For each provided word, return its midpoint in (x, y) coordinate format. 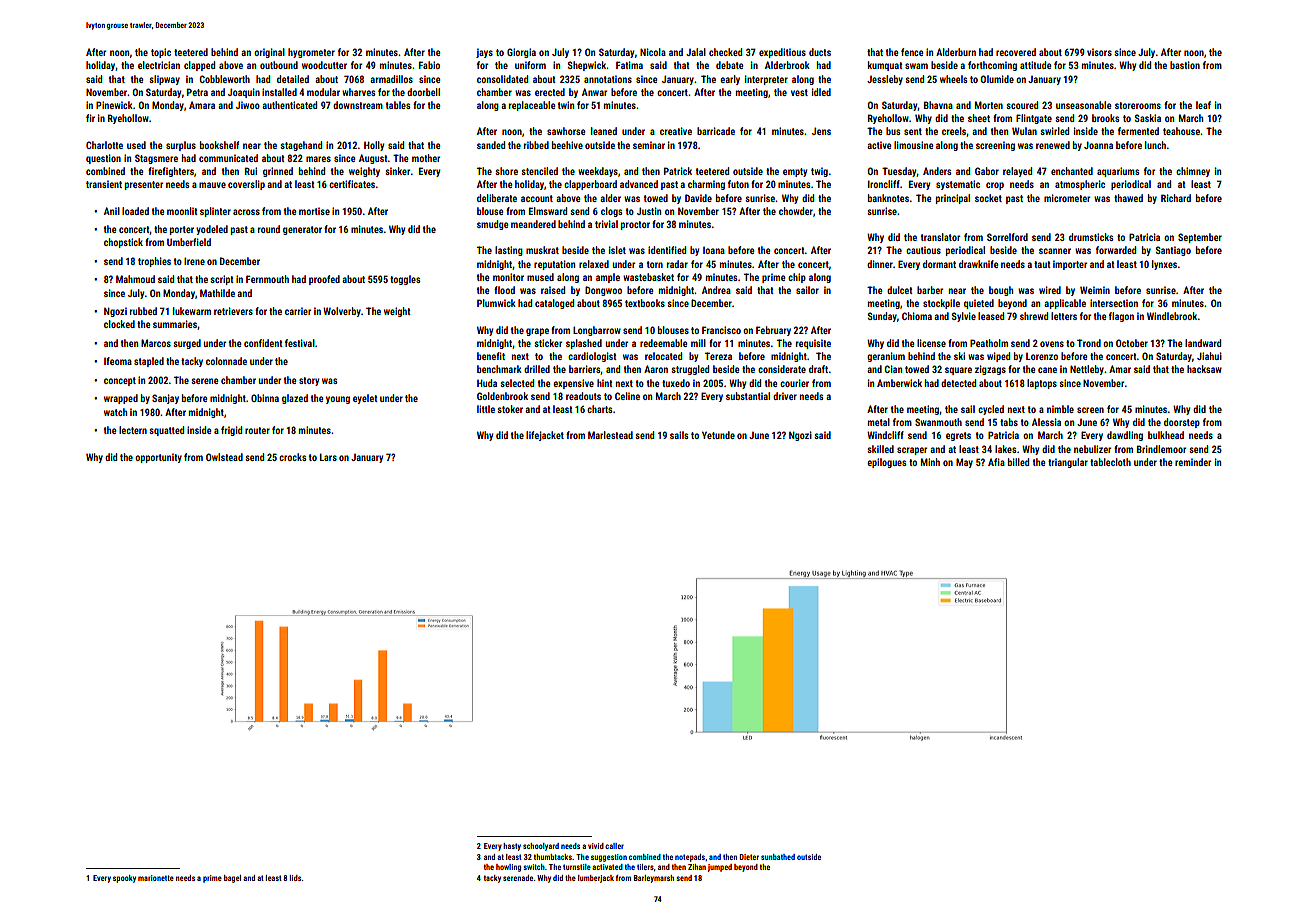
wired (1050, 290)
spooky (124, 879)
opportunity (158, 458)
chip (797, 278)
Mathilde (217, 293)
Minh (930, 462)
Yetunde (718, 435)
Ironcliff (884, 184)
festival (300, 343)
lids (295, 878)
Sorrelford (1007, 237)
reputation (554, 265)
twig (819, 172)
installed (279, 92)
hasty (512, 847)
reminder (1193, 462)
